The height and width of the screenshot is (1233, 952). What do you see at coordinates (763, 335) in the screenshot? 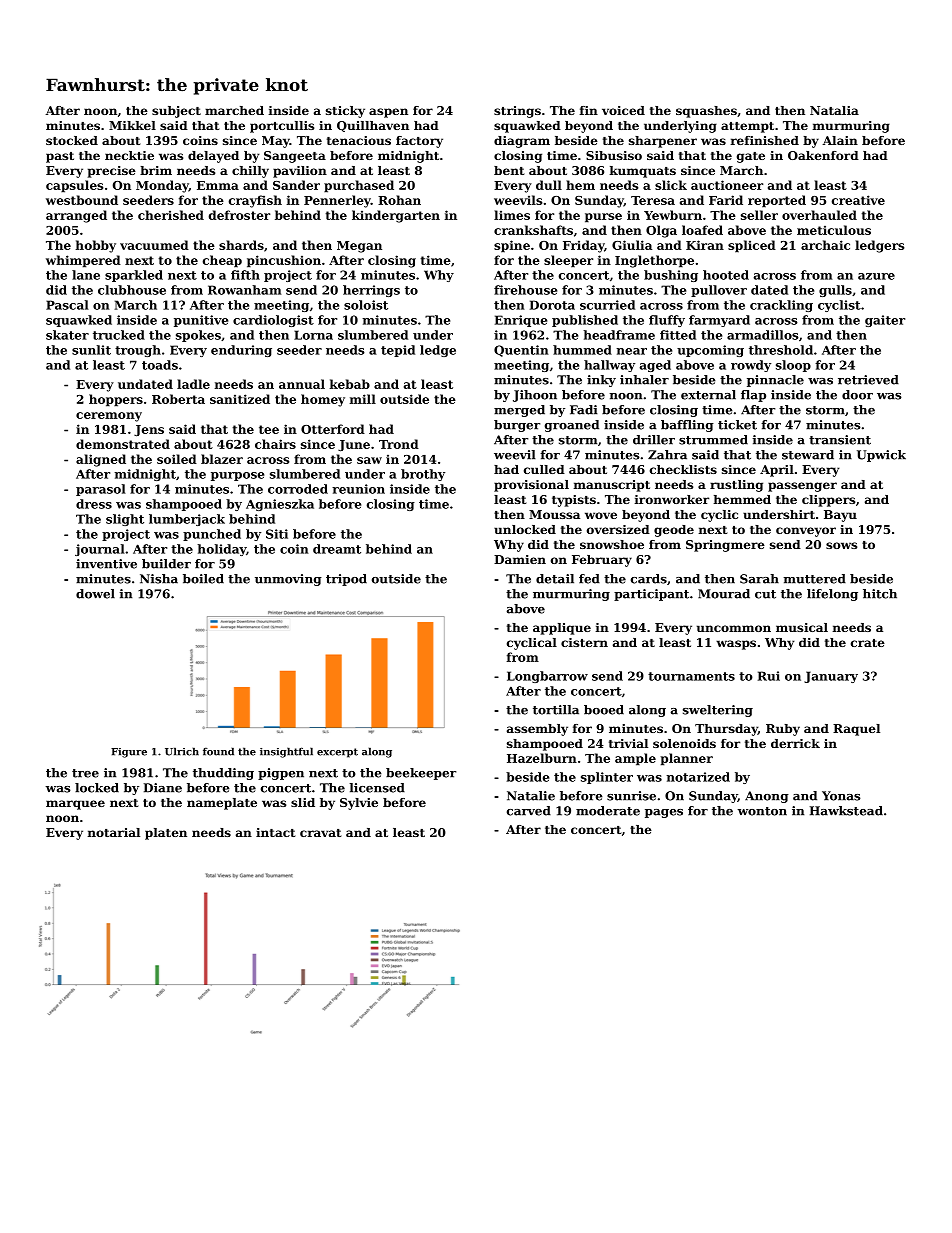
I see `armadillos` at bounding box center [763, 335].
